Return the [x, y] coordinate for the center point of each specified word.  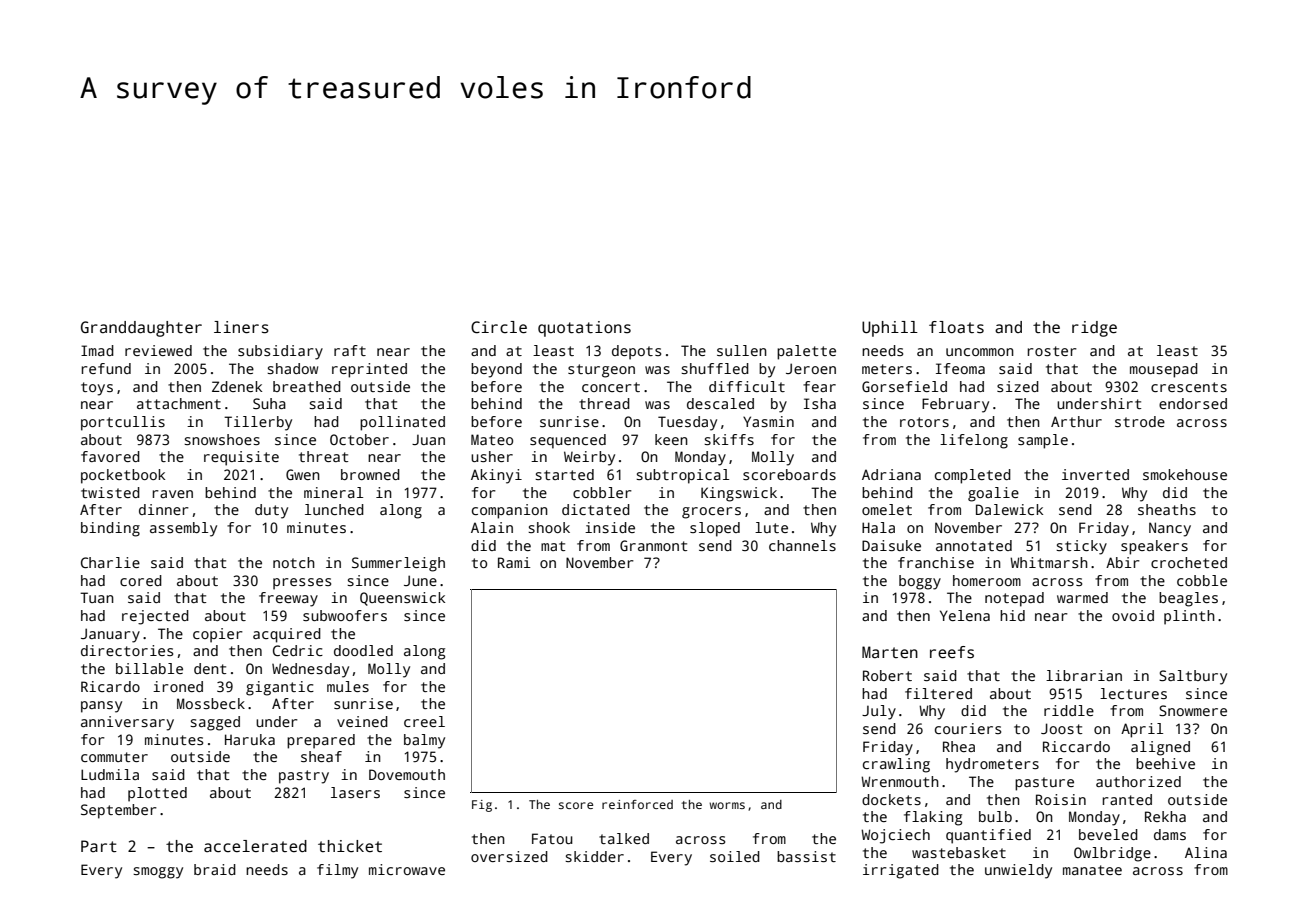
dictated [596, 509]
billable [149, 668]
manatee [1092, 870]
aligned [1160, 748]
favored [110, 456]
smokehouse [1185, 474]
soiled [735, 856]
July [879, 712]
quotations [584, 329]
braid [215, 869]
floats [956, 327]
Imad [97, 350]
